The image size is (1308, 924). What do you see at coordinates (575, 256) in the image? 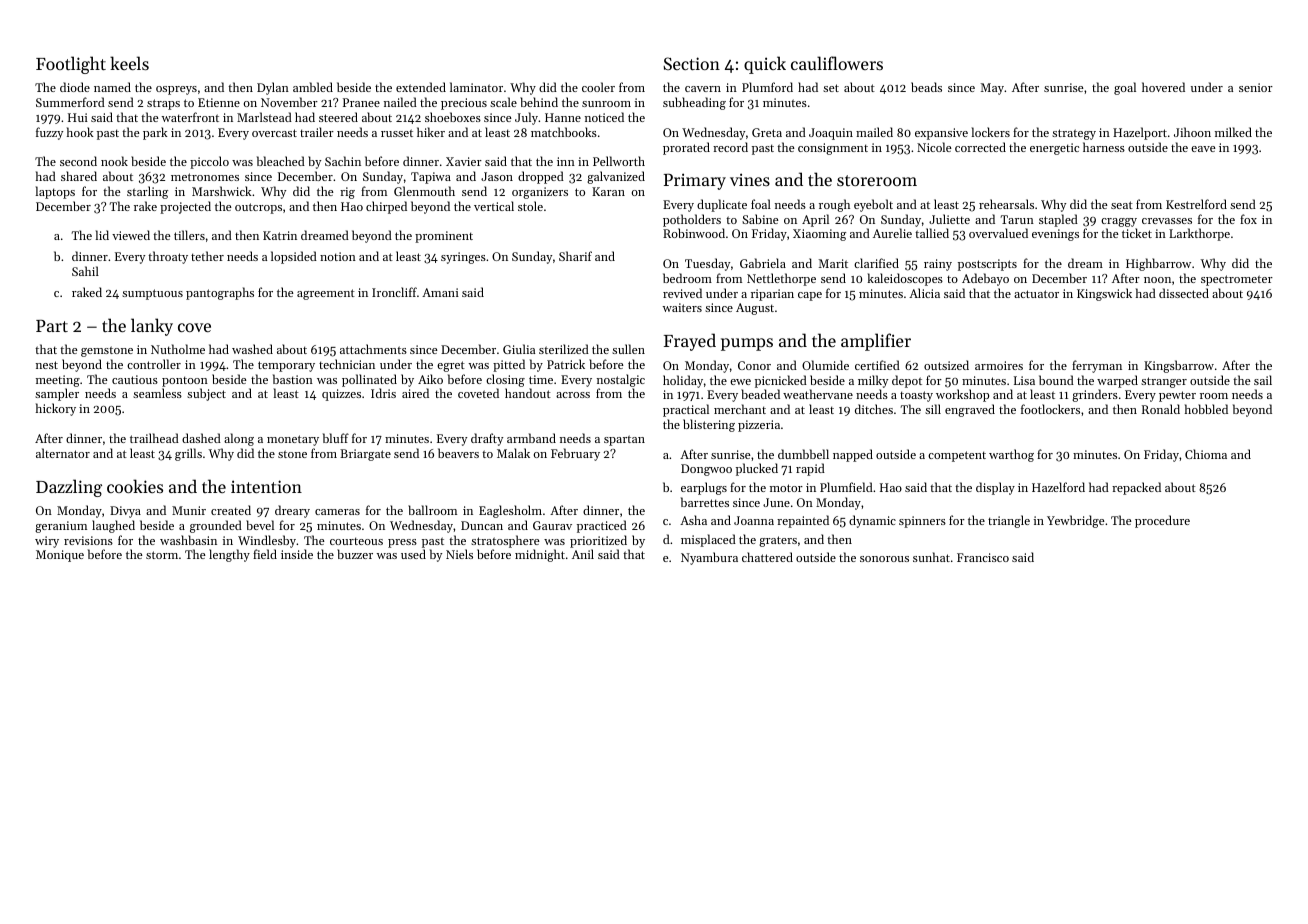
I see `Sharif` at bounding box center [575, 256].
